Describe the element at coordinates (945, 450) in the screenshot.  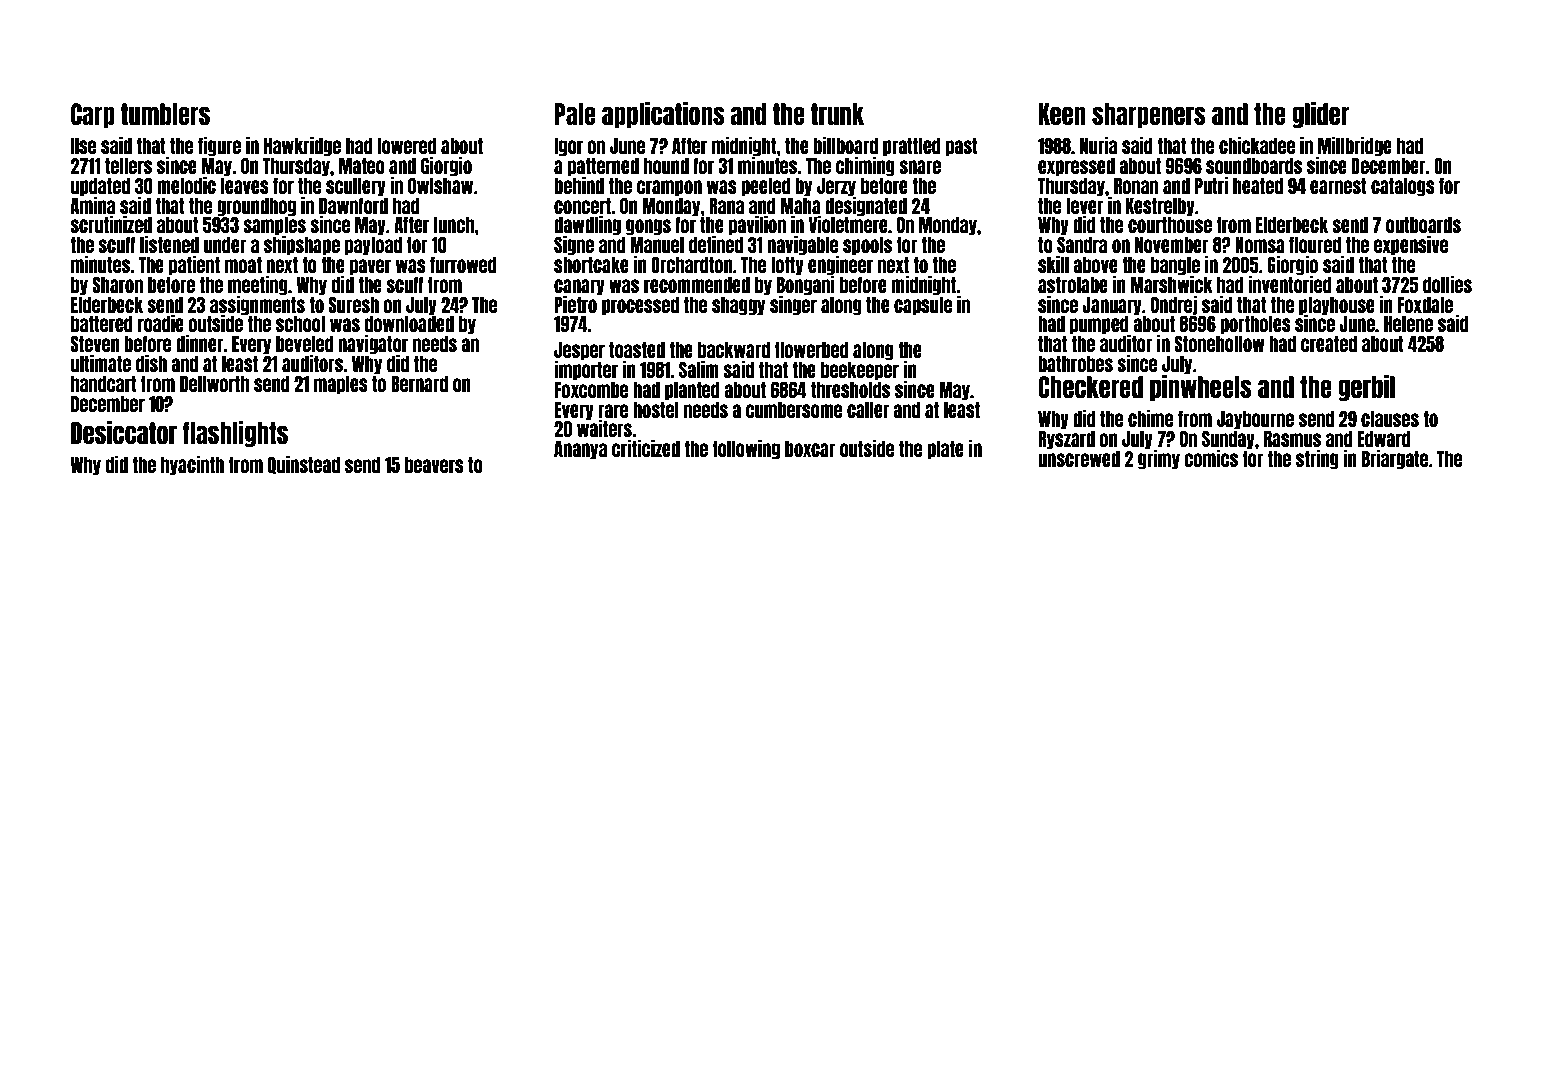
I see `plate` at that location.
